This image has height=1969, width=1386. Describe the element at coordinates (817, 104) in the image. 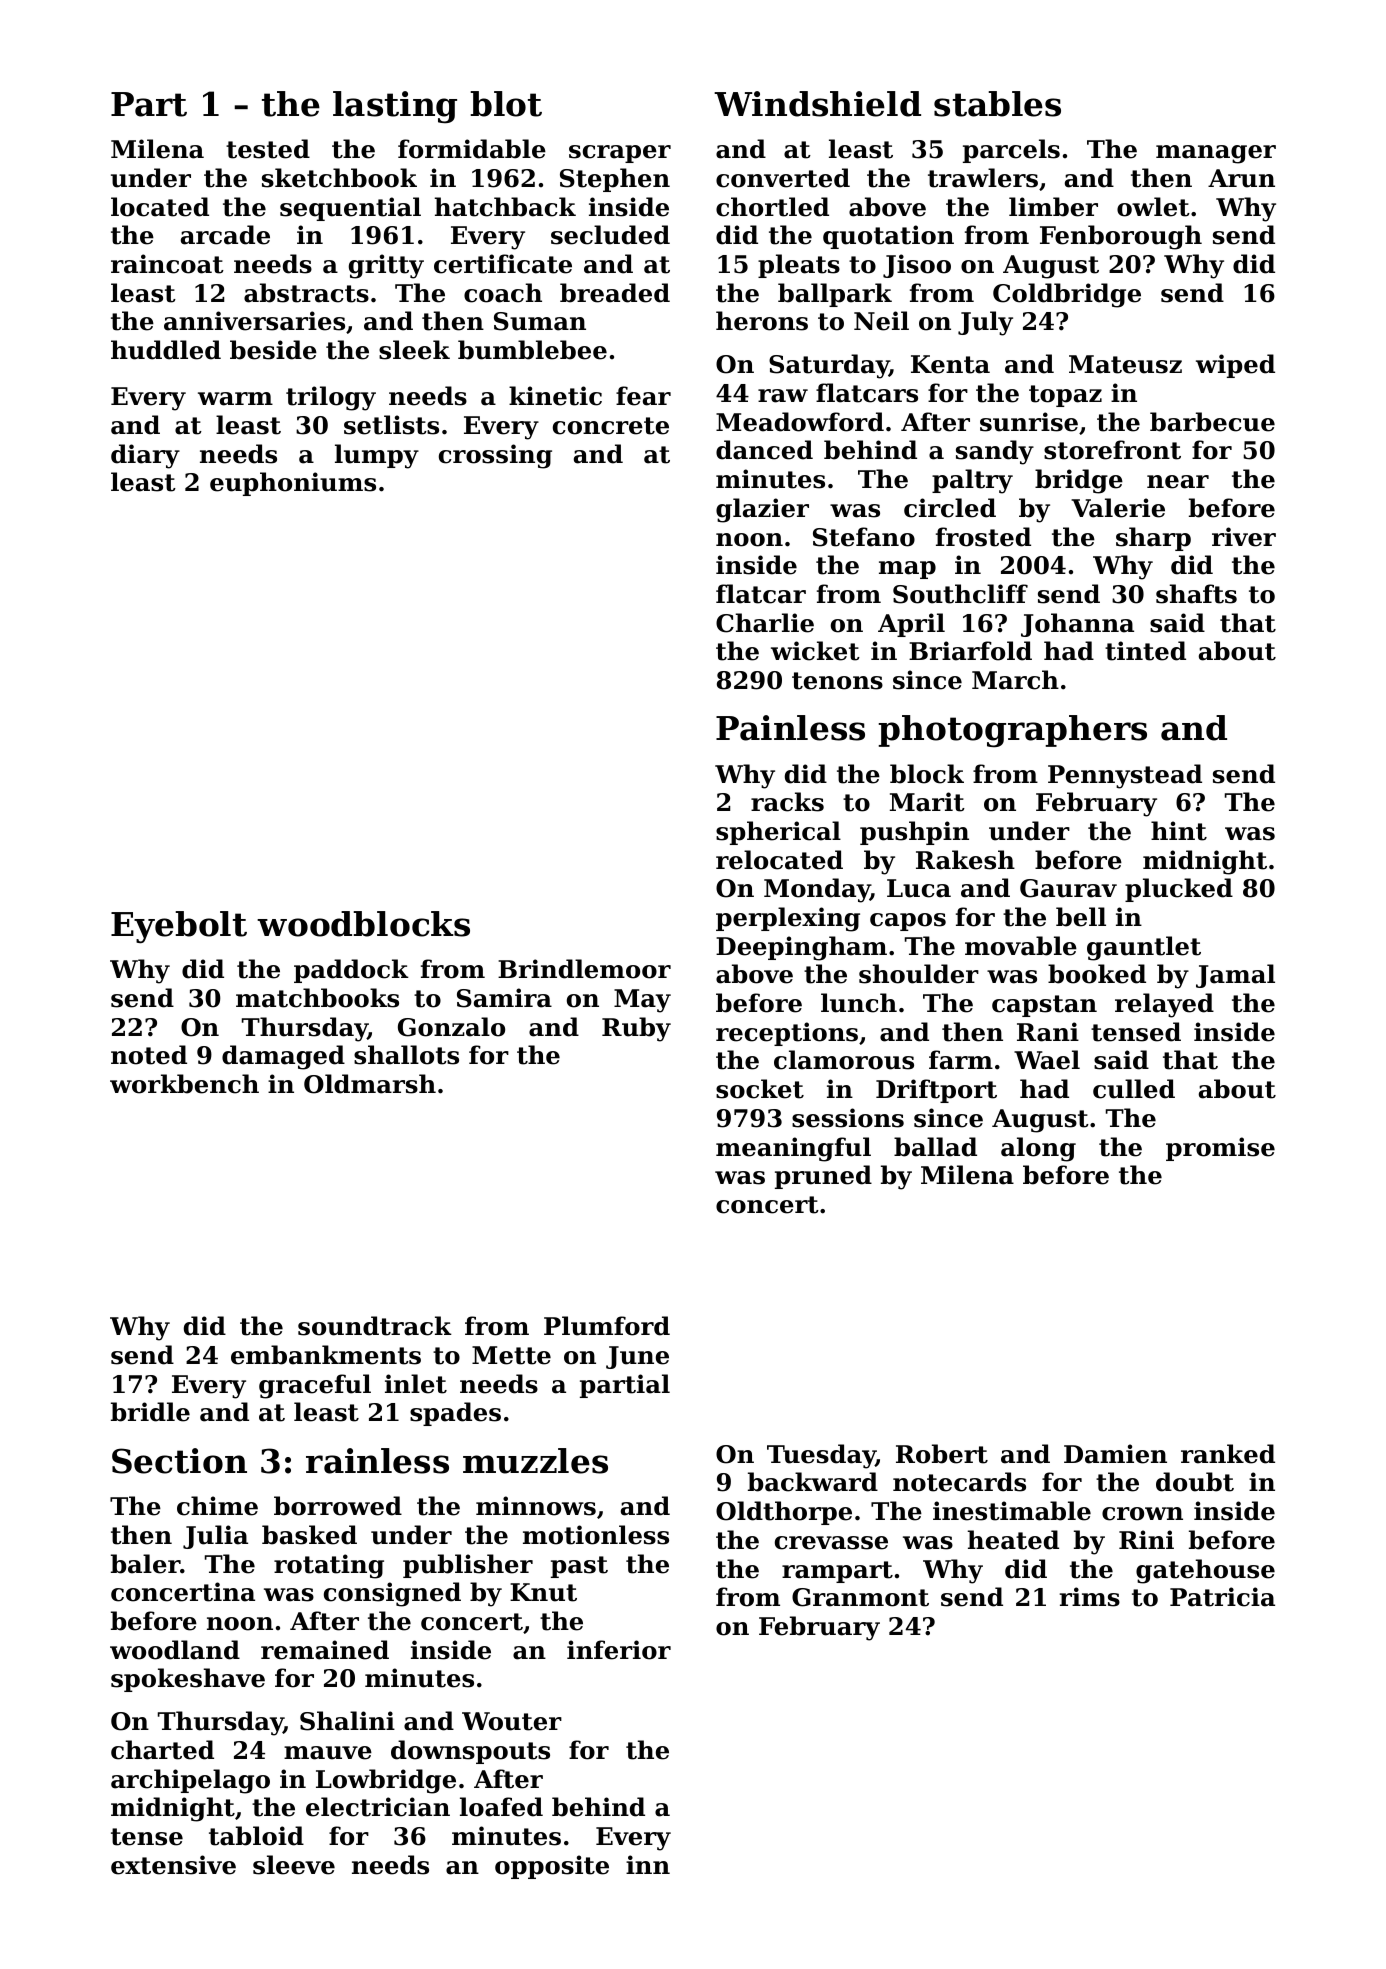

I see `Windshield` at that location.
